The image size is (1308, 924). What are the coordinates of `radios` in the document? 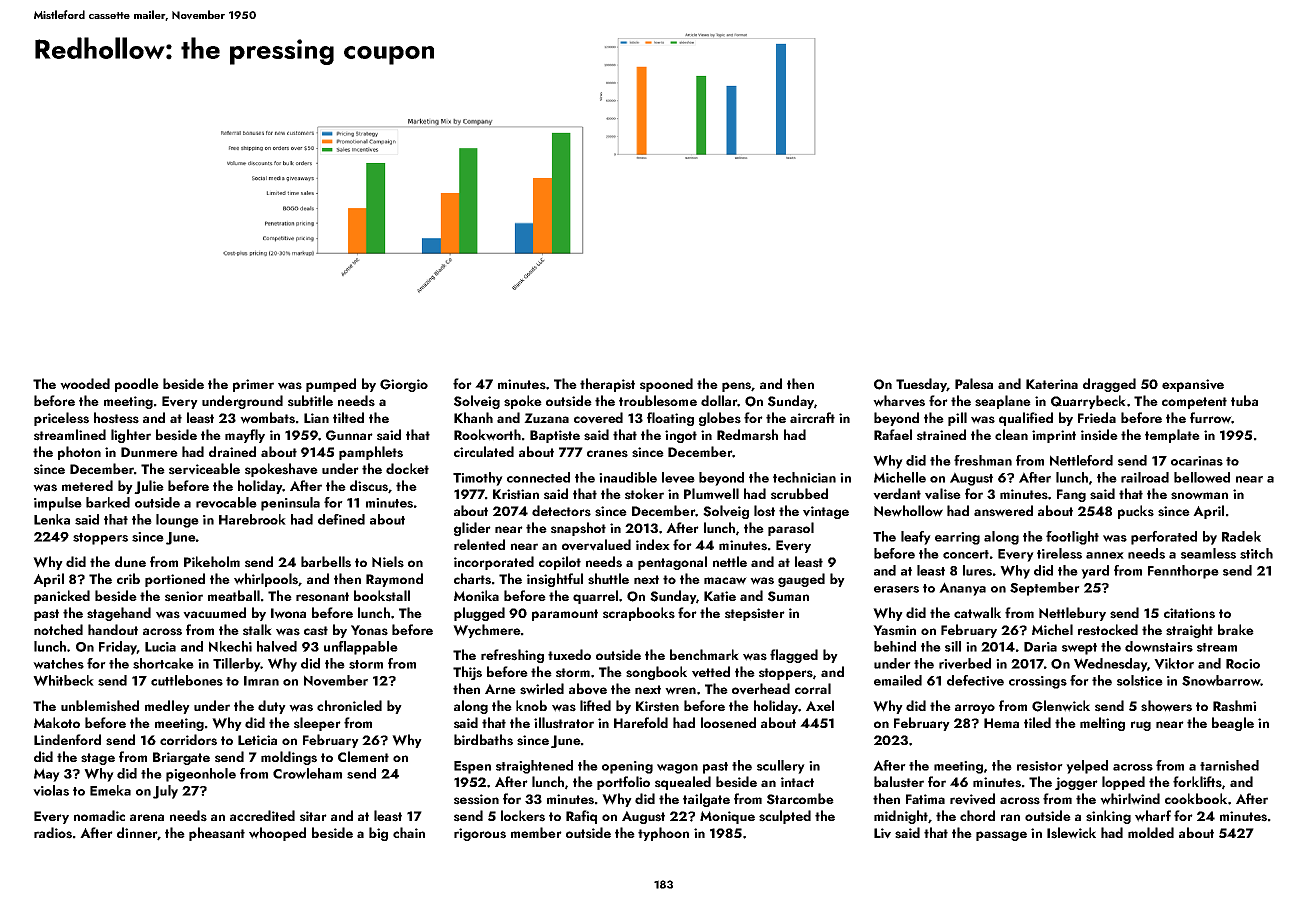 It's located at (53, 833).
